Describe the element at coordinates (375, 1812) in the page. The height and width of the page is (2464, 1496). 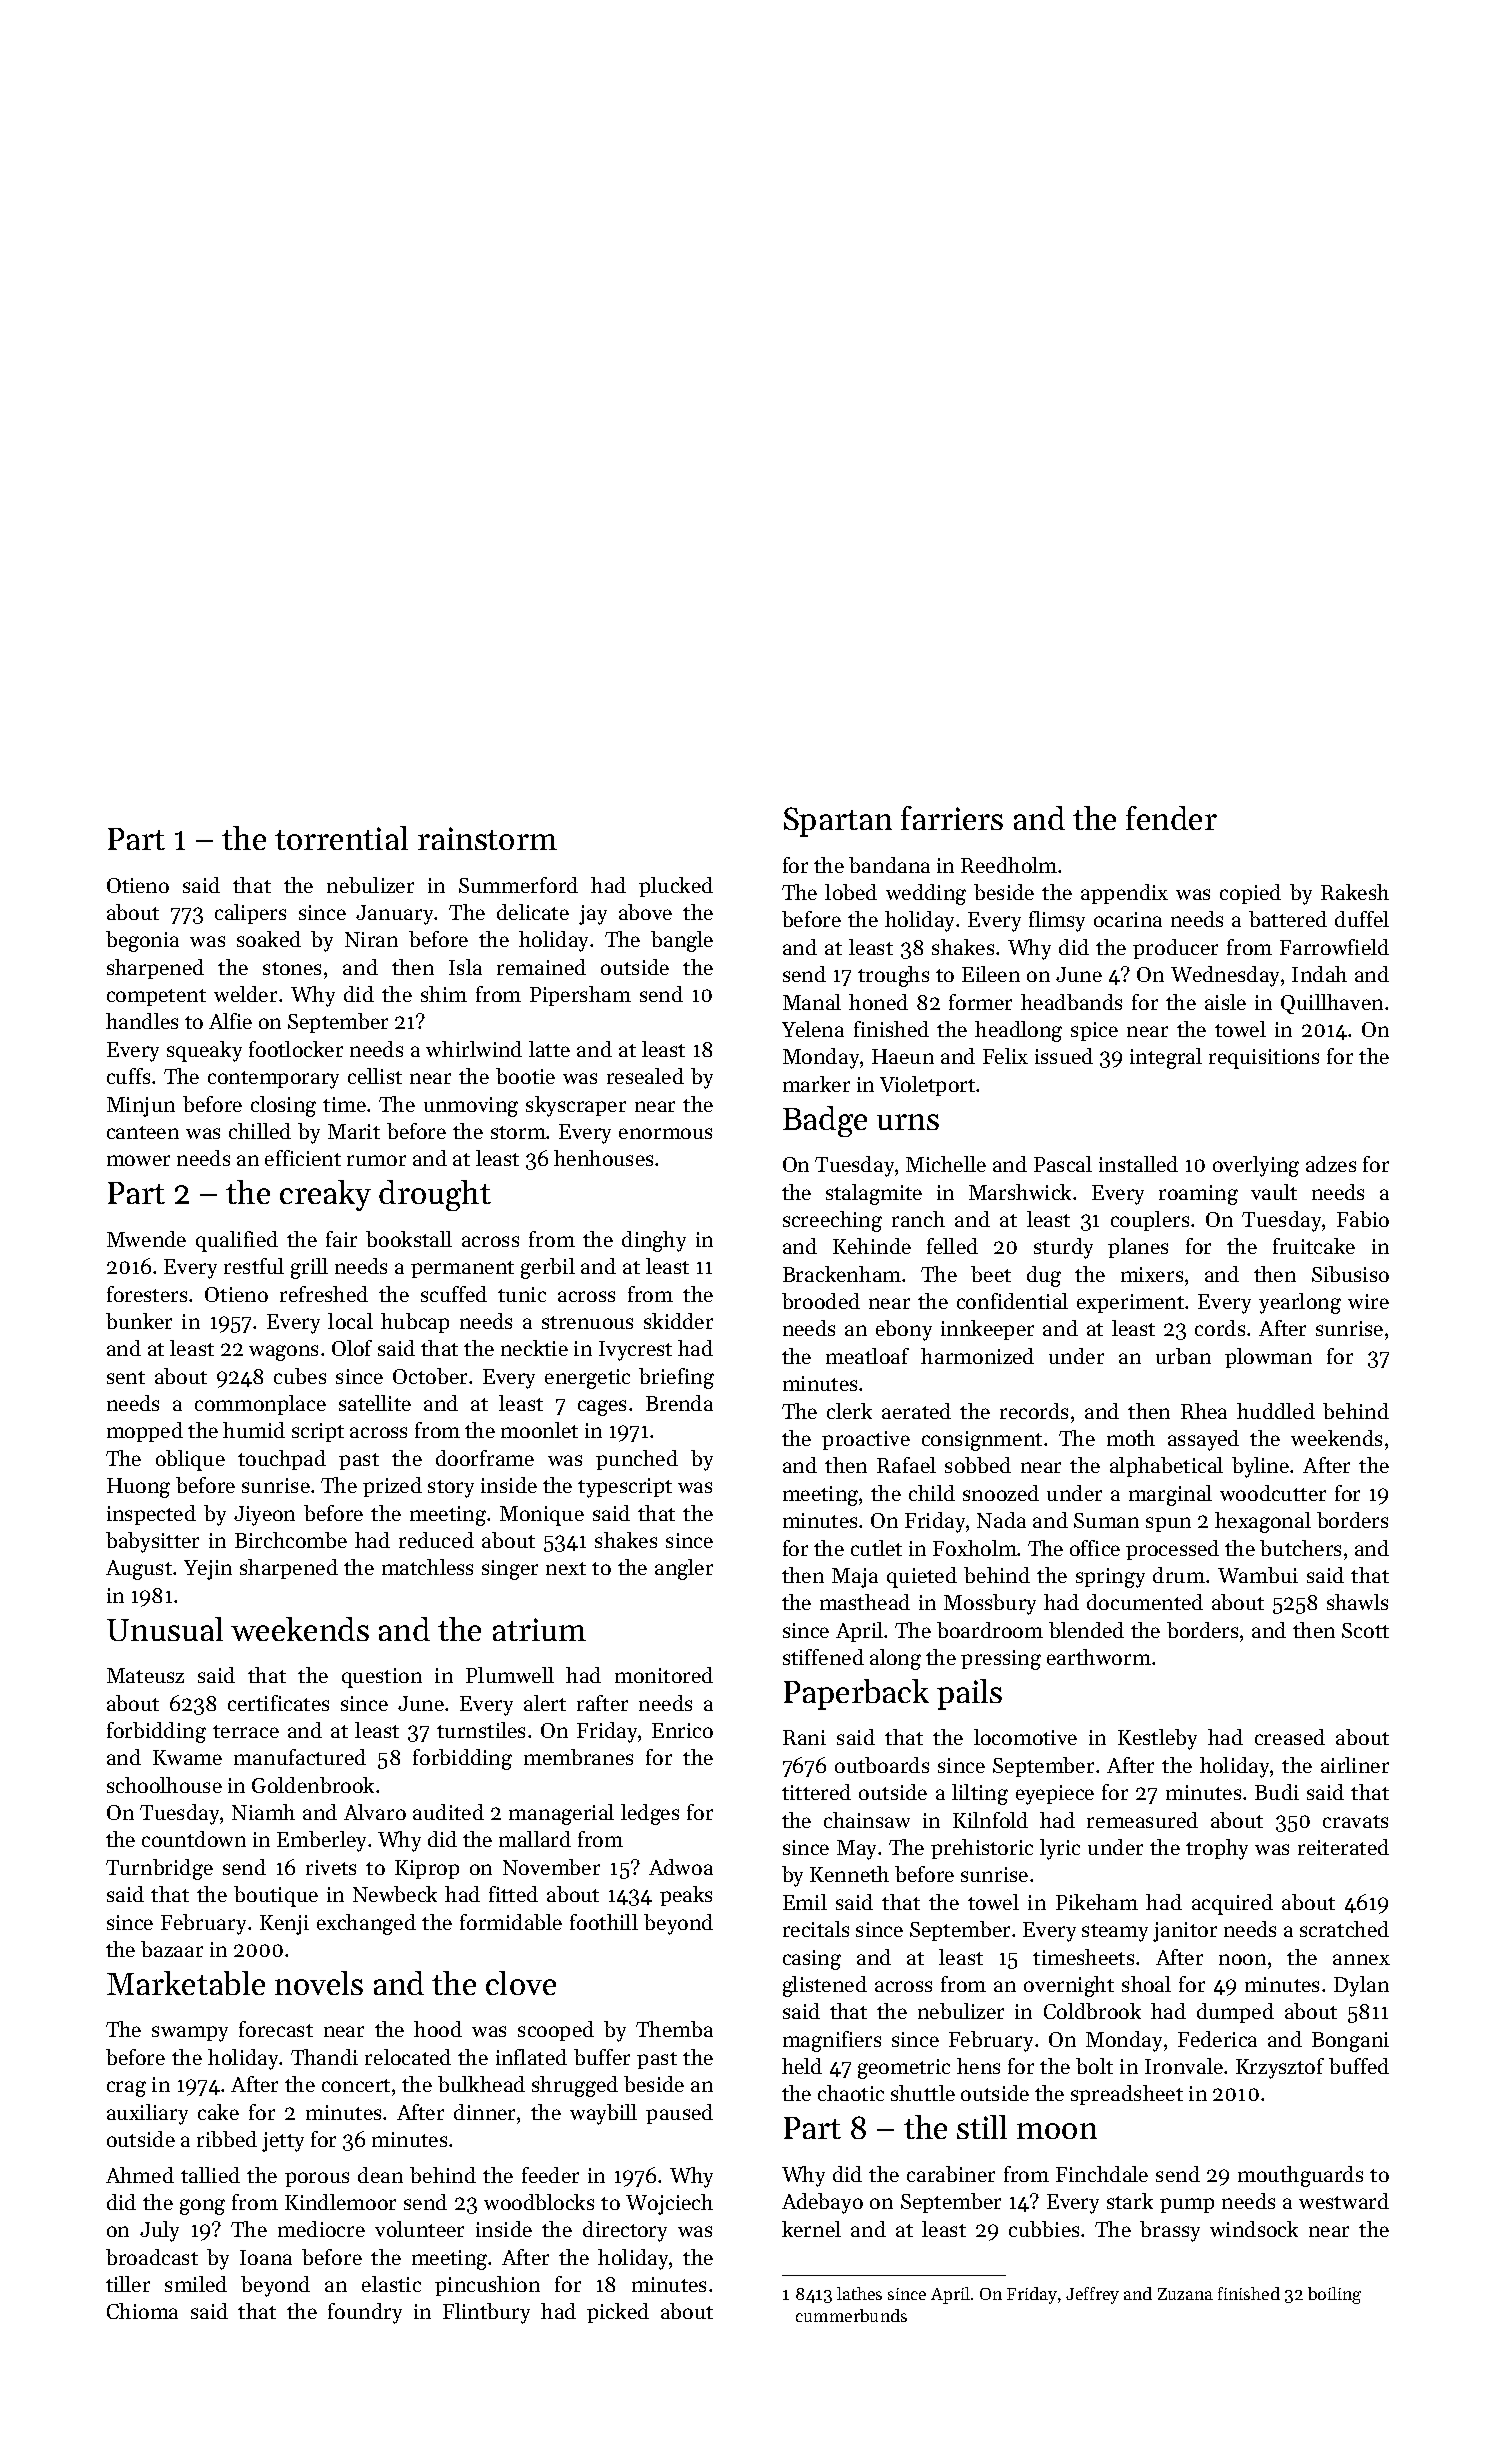
I see `Alvaro` at that location.
